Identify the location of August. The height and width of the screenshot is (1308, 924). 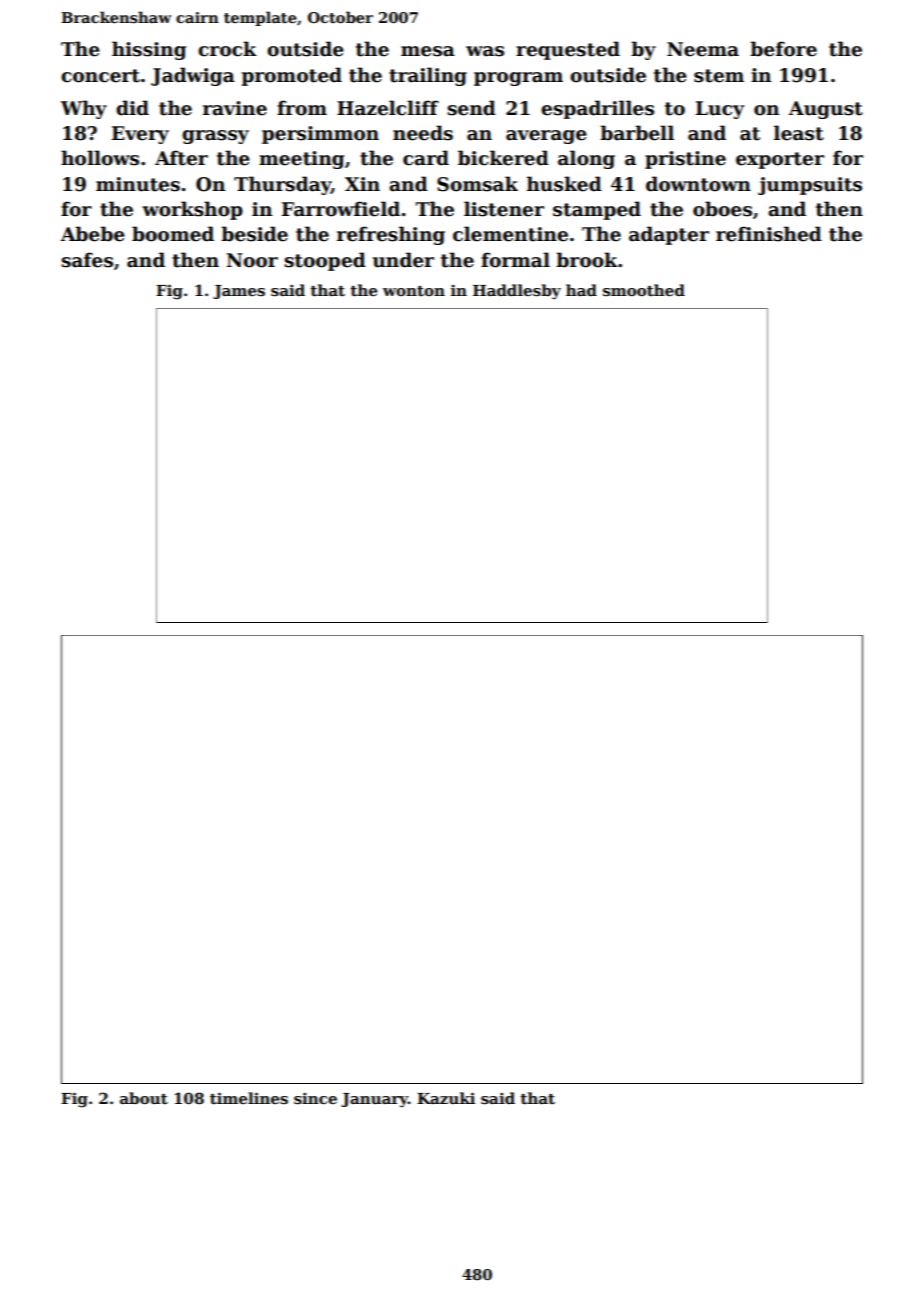
(826, 110).
